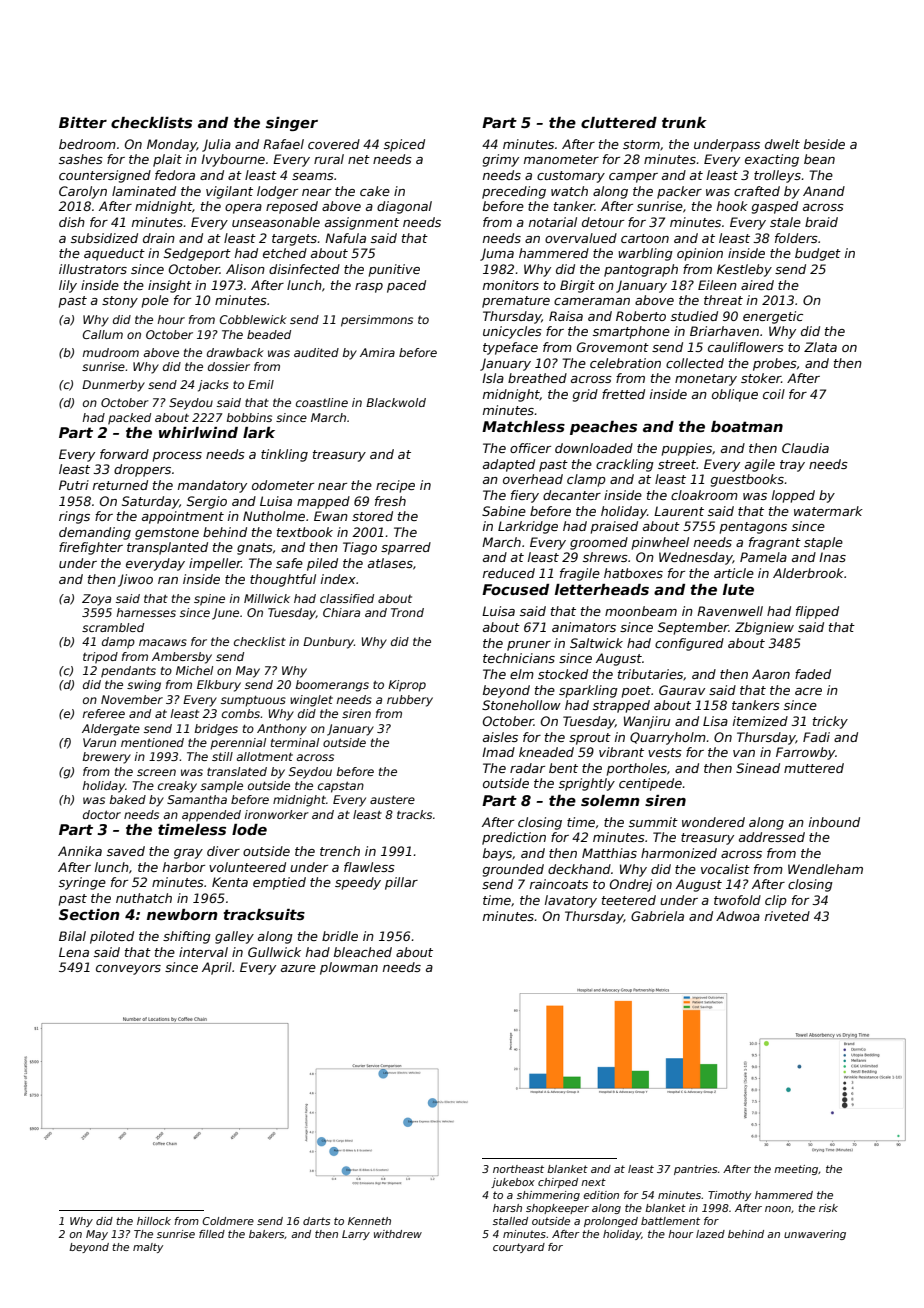 The width and height of the page is (924, 1308). I want to click on spine, so click(209, 600).
